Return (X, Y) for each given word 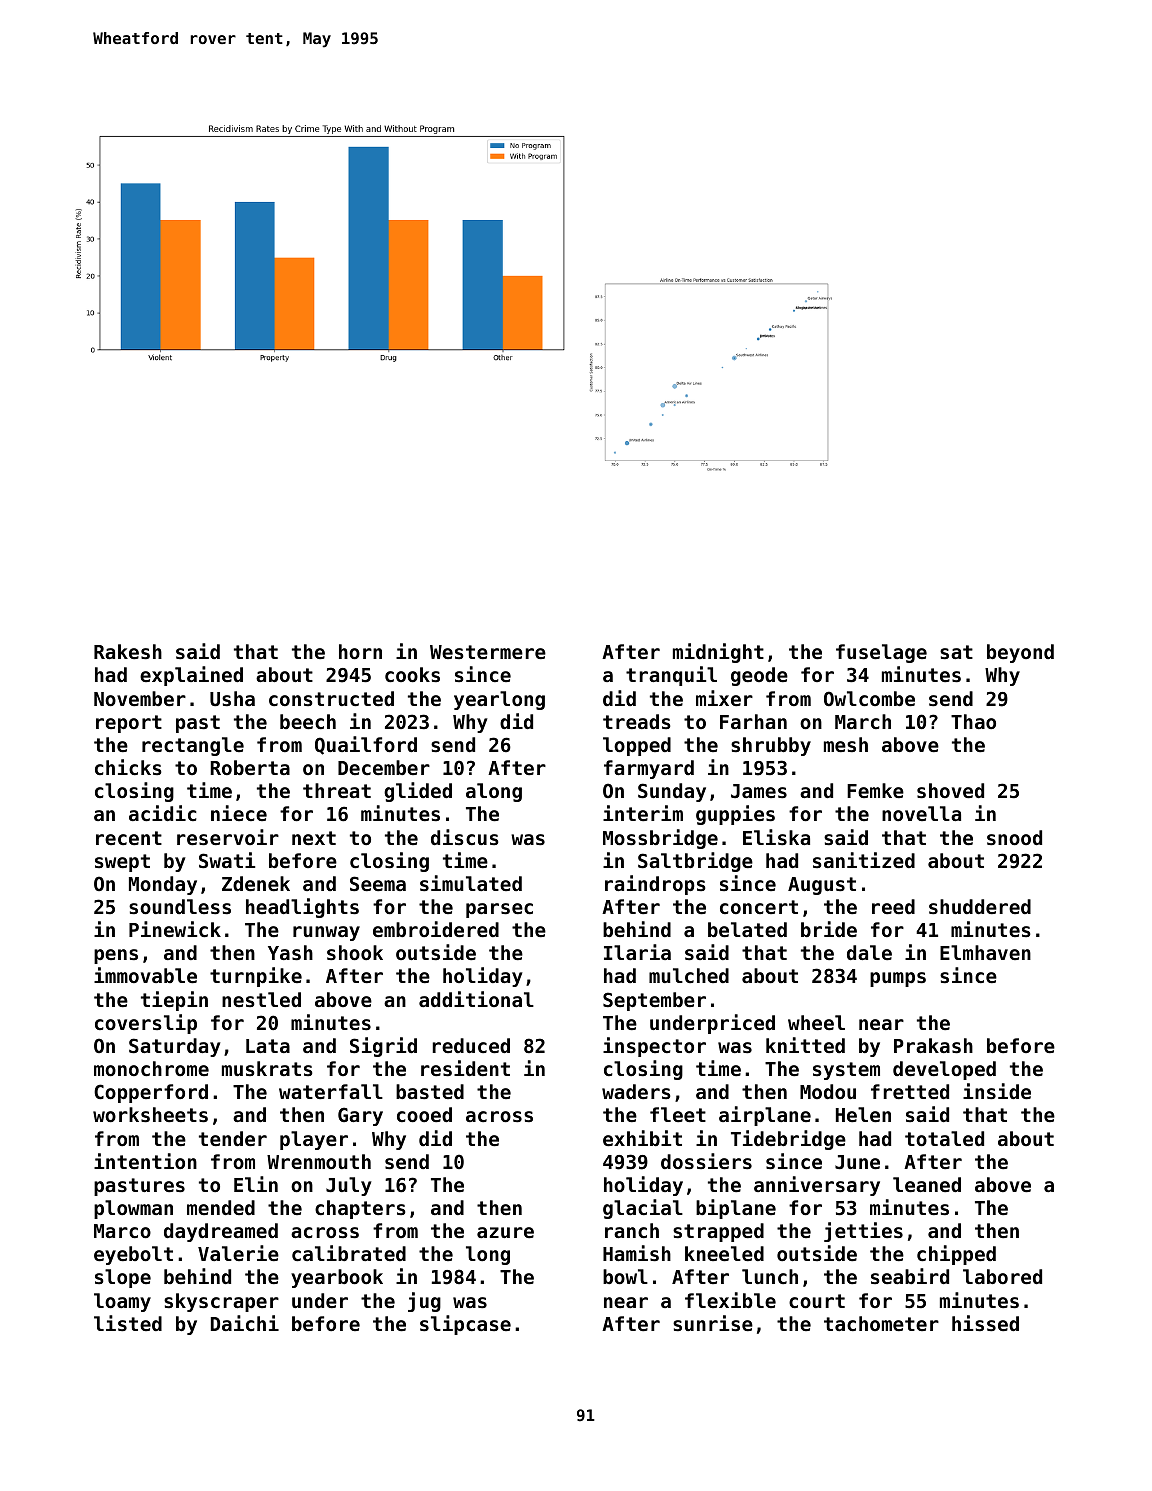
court (817, 1301)
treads (637, 721)
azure (505, 1232)
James (759, 791)
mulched (689, 975)
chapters (360, 1209)
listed (128, 1323)
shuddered (980, 907)
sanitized (864, 860)
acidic (163, 813)
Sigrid (383, 1047)
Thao (973, 721)
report (129, 724)
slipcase (465, 1325)
